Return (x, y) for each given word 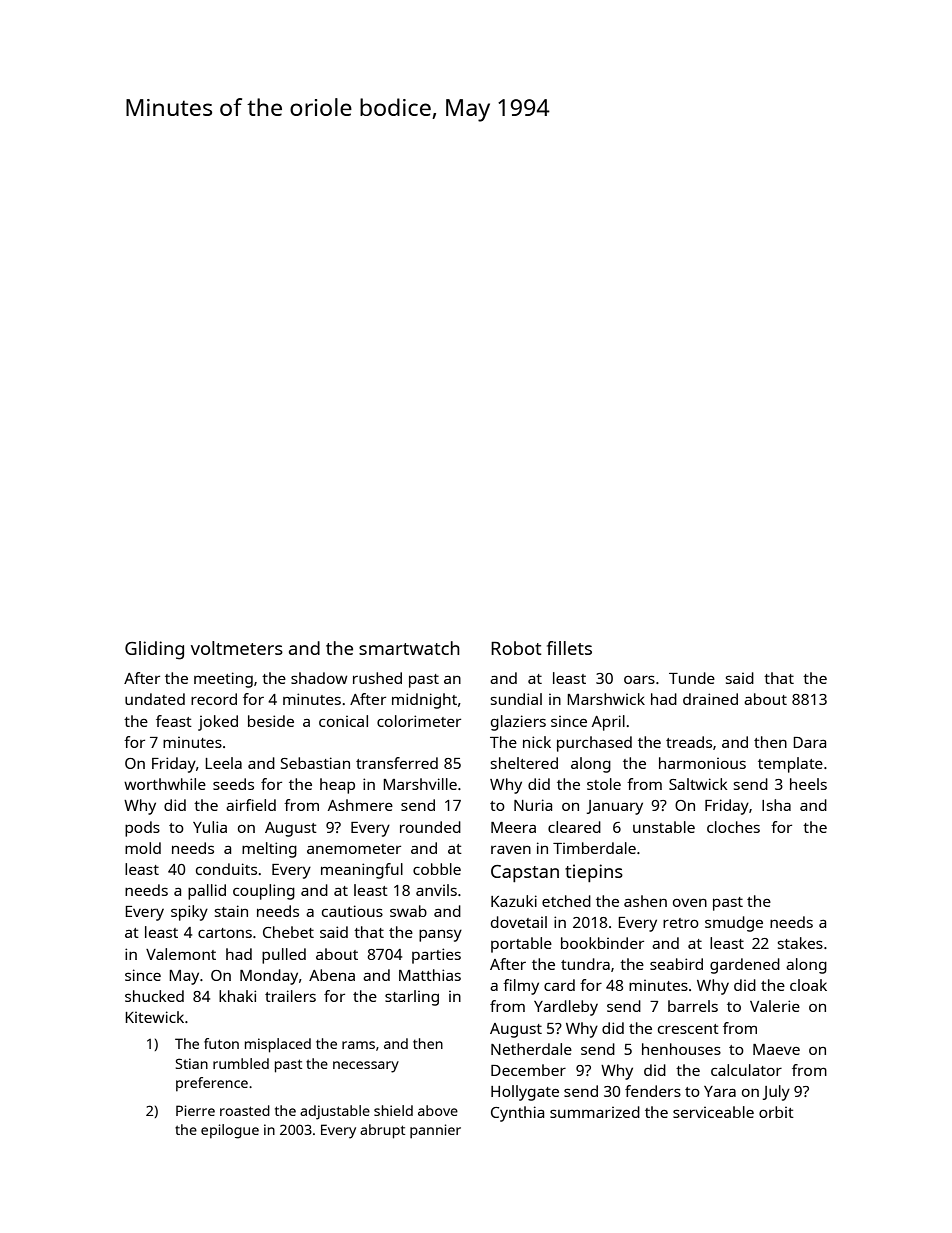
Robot (516, 648)
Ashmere (360, 805)
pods (142, 829)
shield (393, 1110)
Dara (809, 742)
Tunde (692, 678)
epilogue (230, 1131)
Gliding (154, 650)
